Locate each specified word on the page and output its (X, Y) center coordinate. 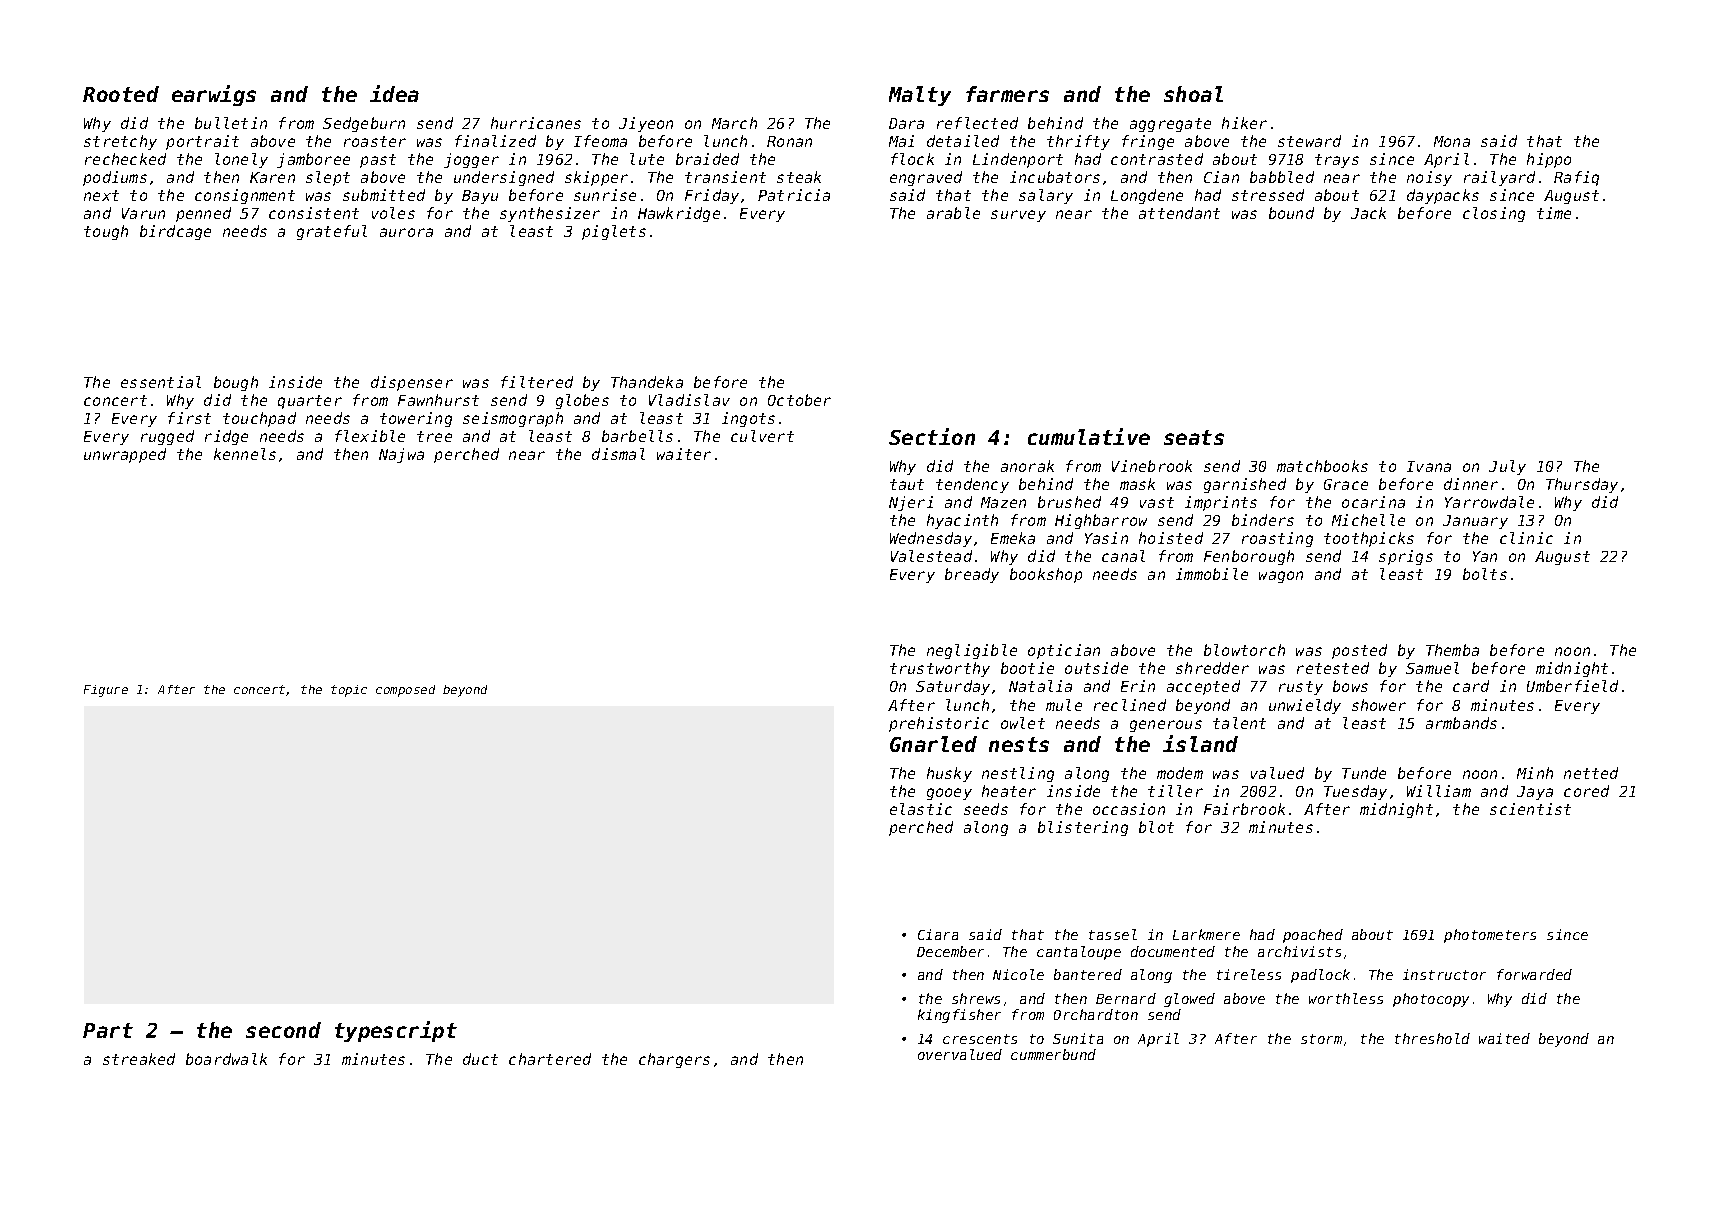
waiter (684, 454)
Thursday (1582, 485)
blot (1156, 827)
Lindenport (1018, 160)
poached (1313, 936)
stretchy (120, 142)
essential (161, 382)
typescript (396, 1031)
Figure (106, 691)
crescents (980, 1039)
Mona (1452, 141)
